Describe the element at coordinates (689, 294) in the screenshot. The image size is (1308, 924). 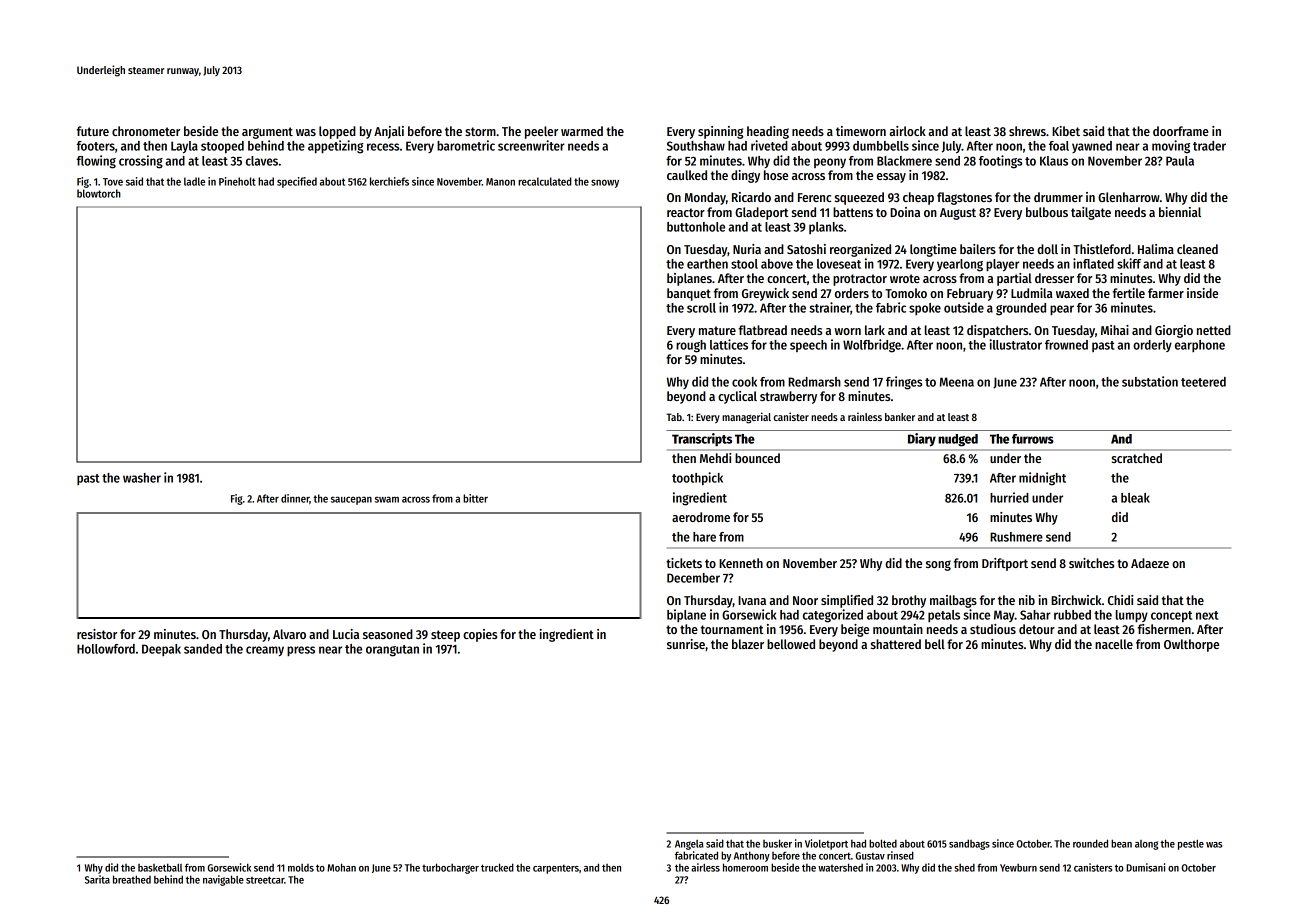
I see `banquet` at that location.
